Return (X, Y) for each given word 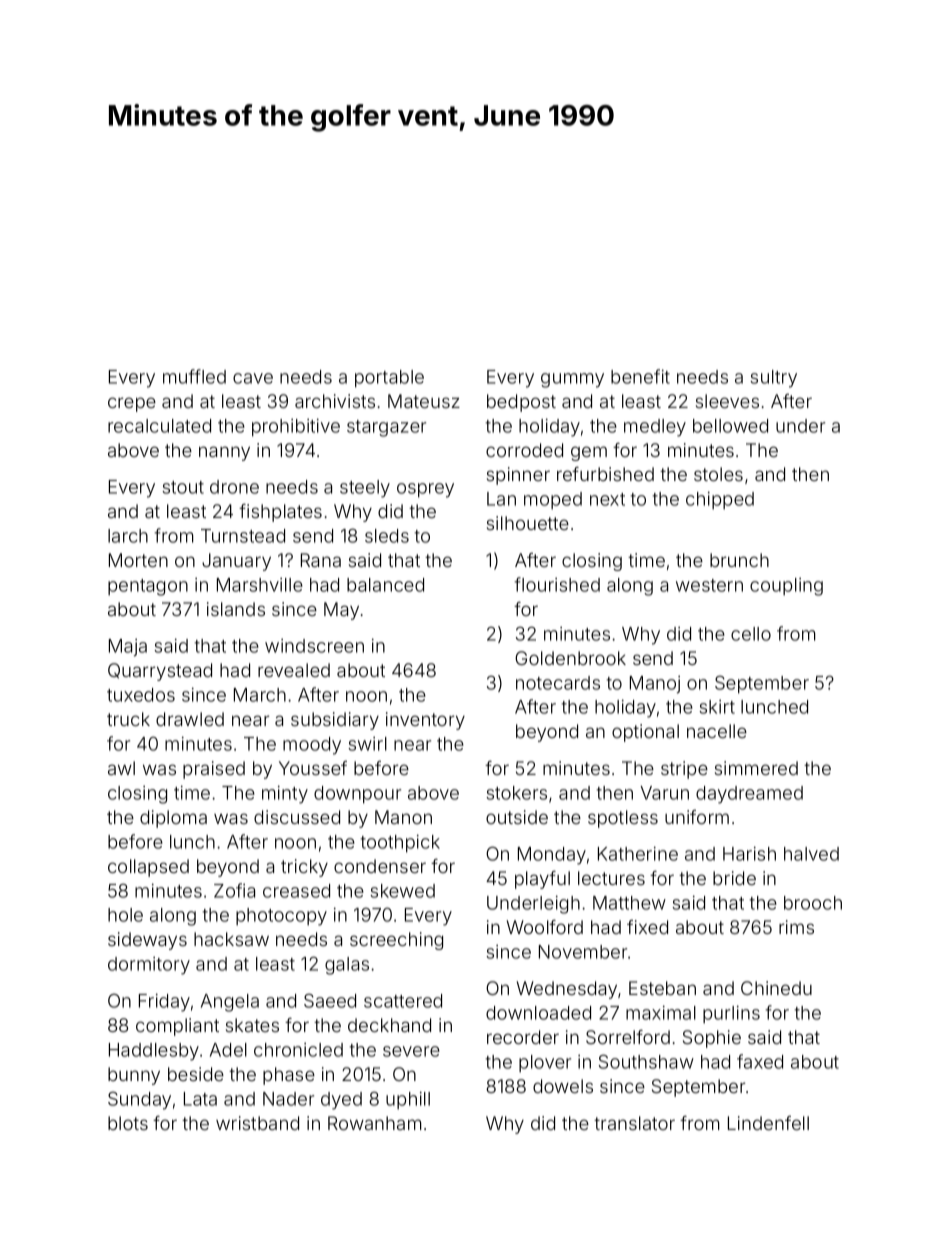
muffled (194, 376)
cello (751, 634)
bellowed (730, 426)
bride (734, 878)
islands (236, 609)
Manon (403, 817)
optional (645, 733)
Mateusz (424, 401)
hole (125, 915)
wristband (257, 1123)
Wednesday (567, 990)
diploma (173, 819)
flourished (557, 584)
